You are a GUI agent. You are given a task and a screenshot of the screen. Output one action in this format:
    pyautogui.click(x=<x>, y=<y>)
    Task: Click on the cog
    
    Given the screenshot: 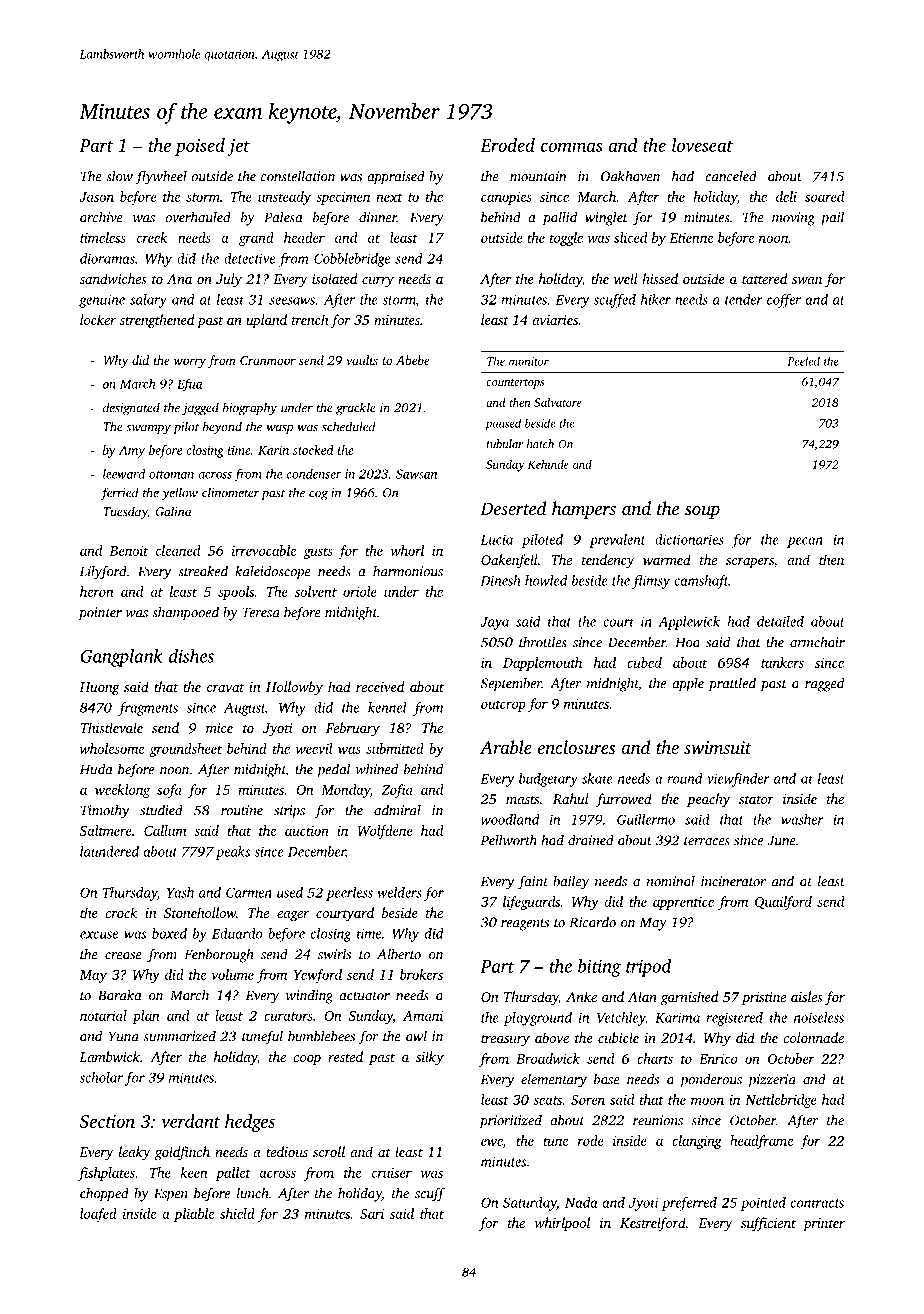 What is the action you would take?
    pyautogui.click(x=318, y=496)
